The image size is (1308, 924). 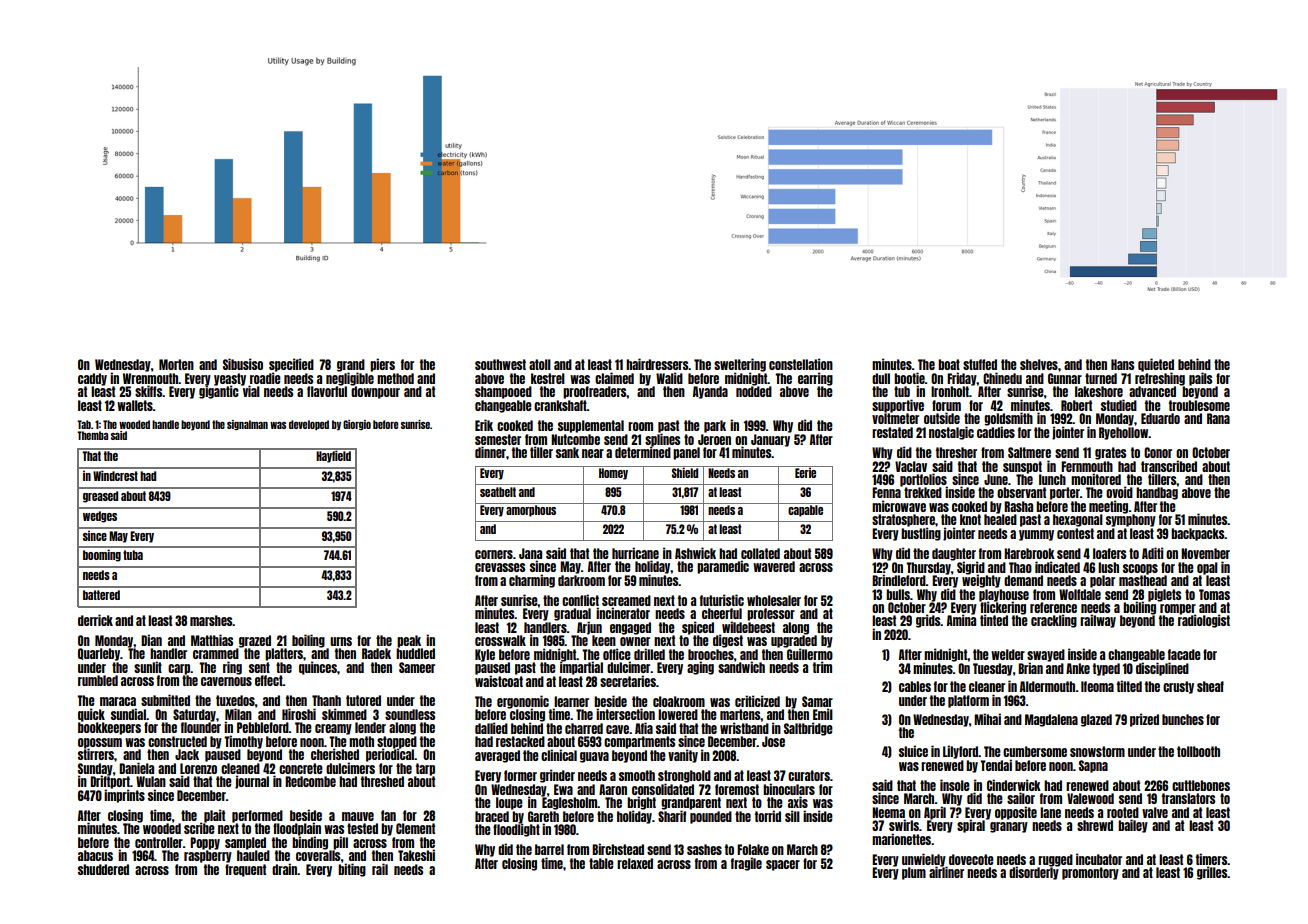 I want to click on shuddered, so click(x=103, y=869).
